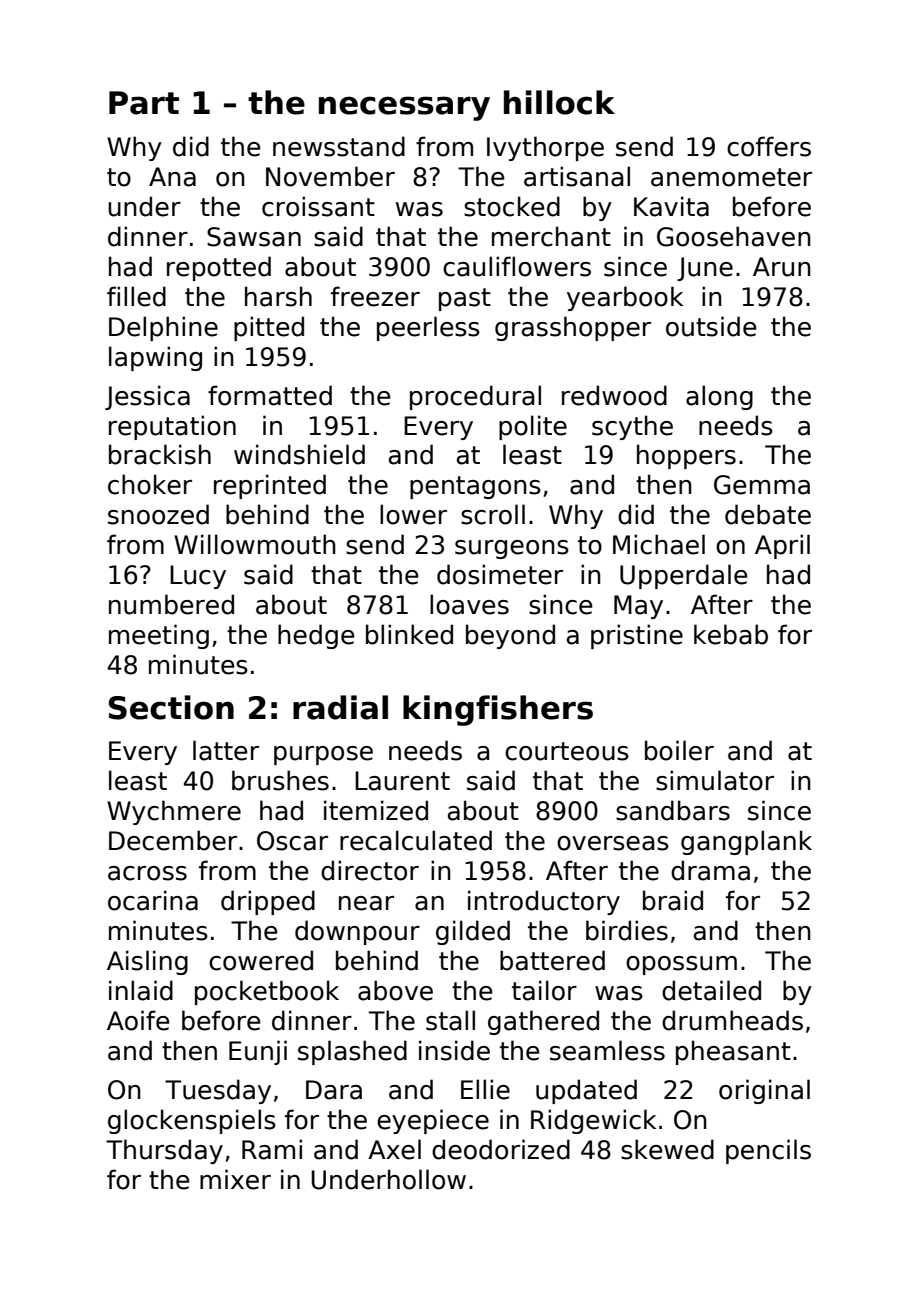 This screenshot has height=1304, width=919. Describe the element at coordinates (705, 269) in the screenshot. I see `June` at that location.
